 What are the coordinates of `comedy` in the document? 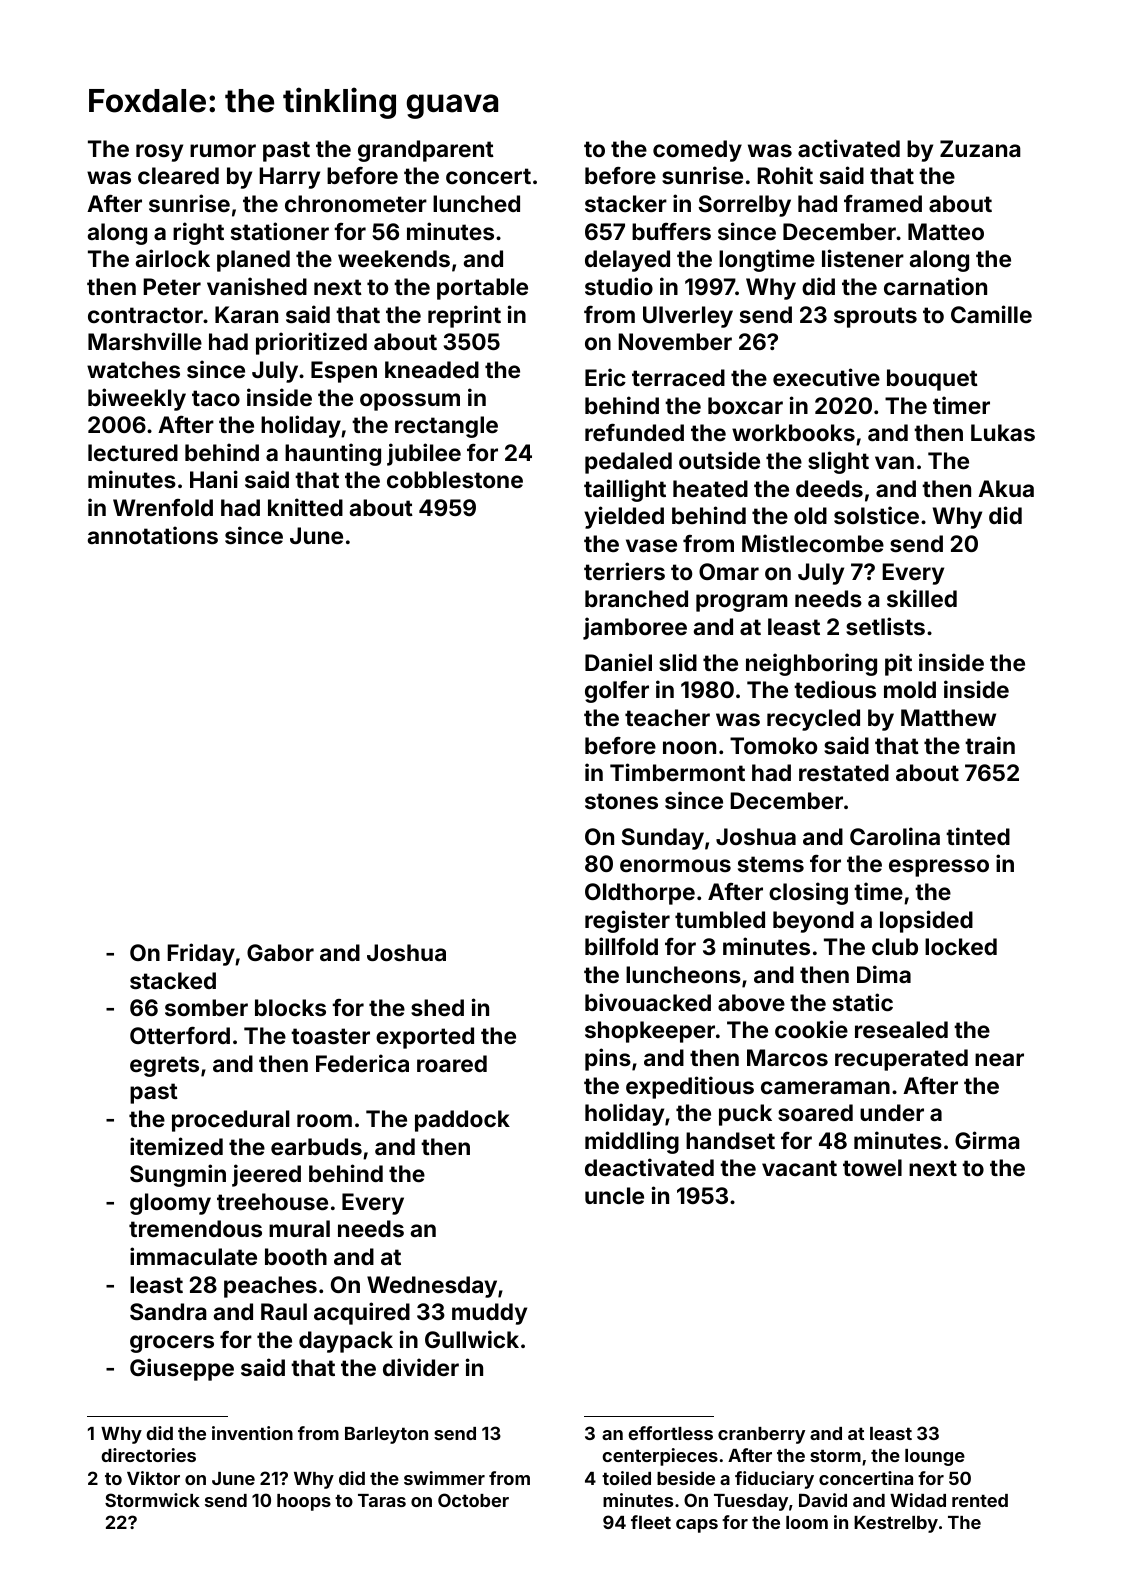 It's located at (697, 151).
